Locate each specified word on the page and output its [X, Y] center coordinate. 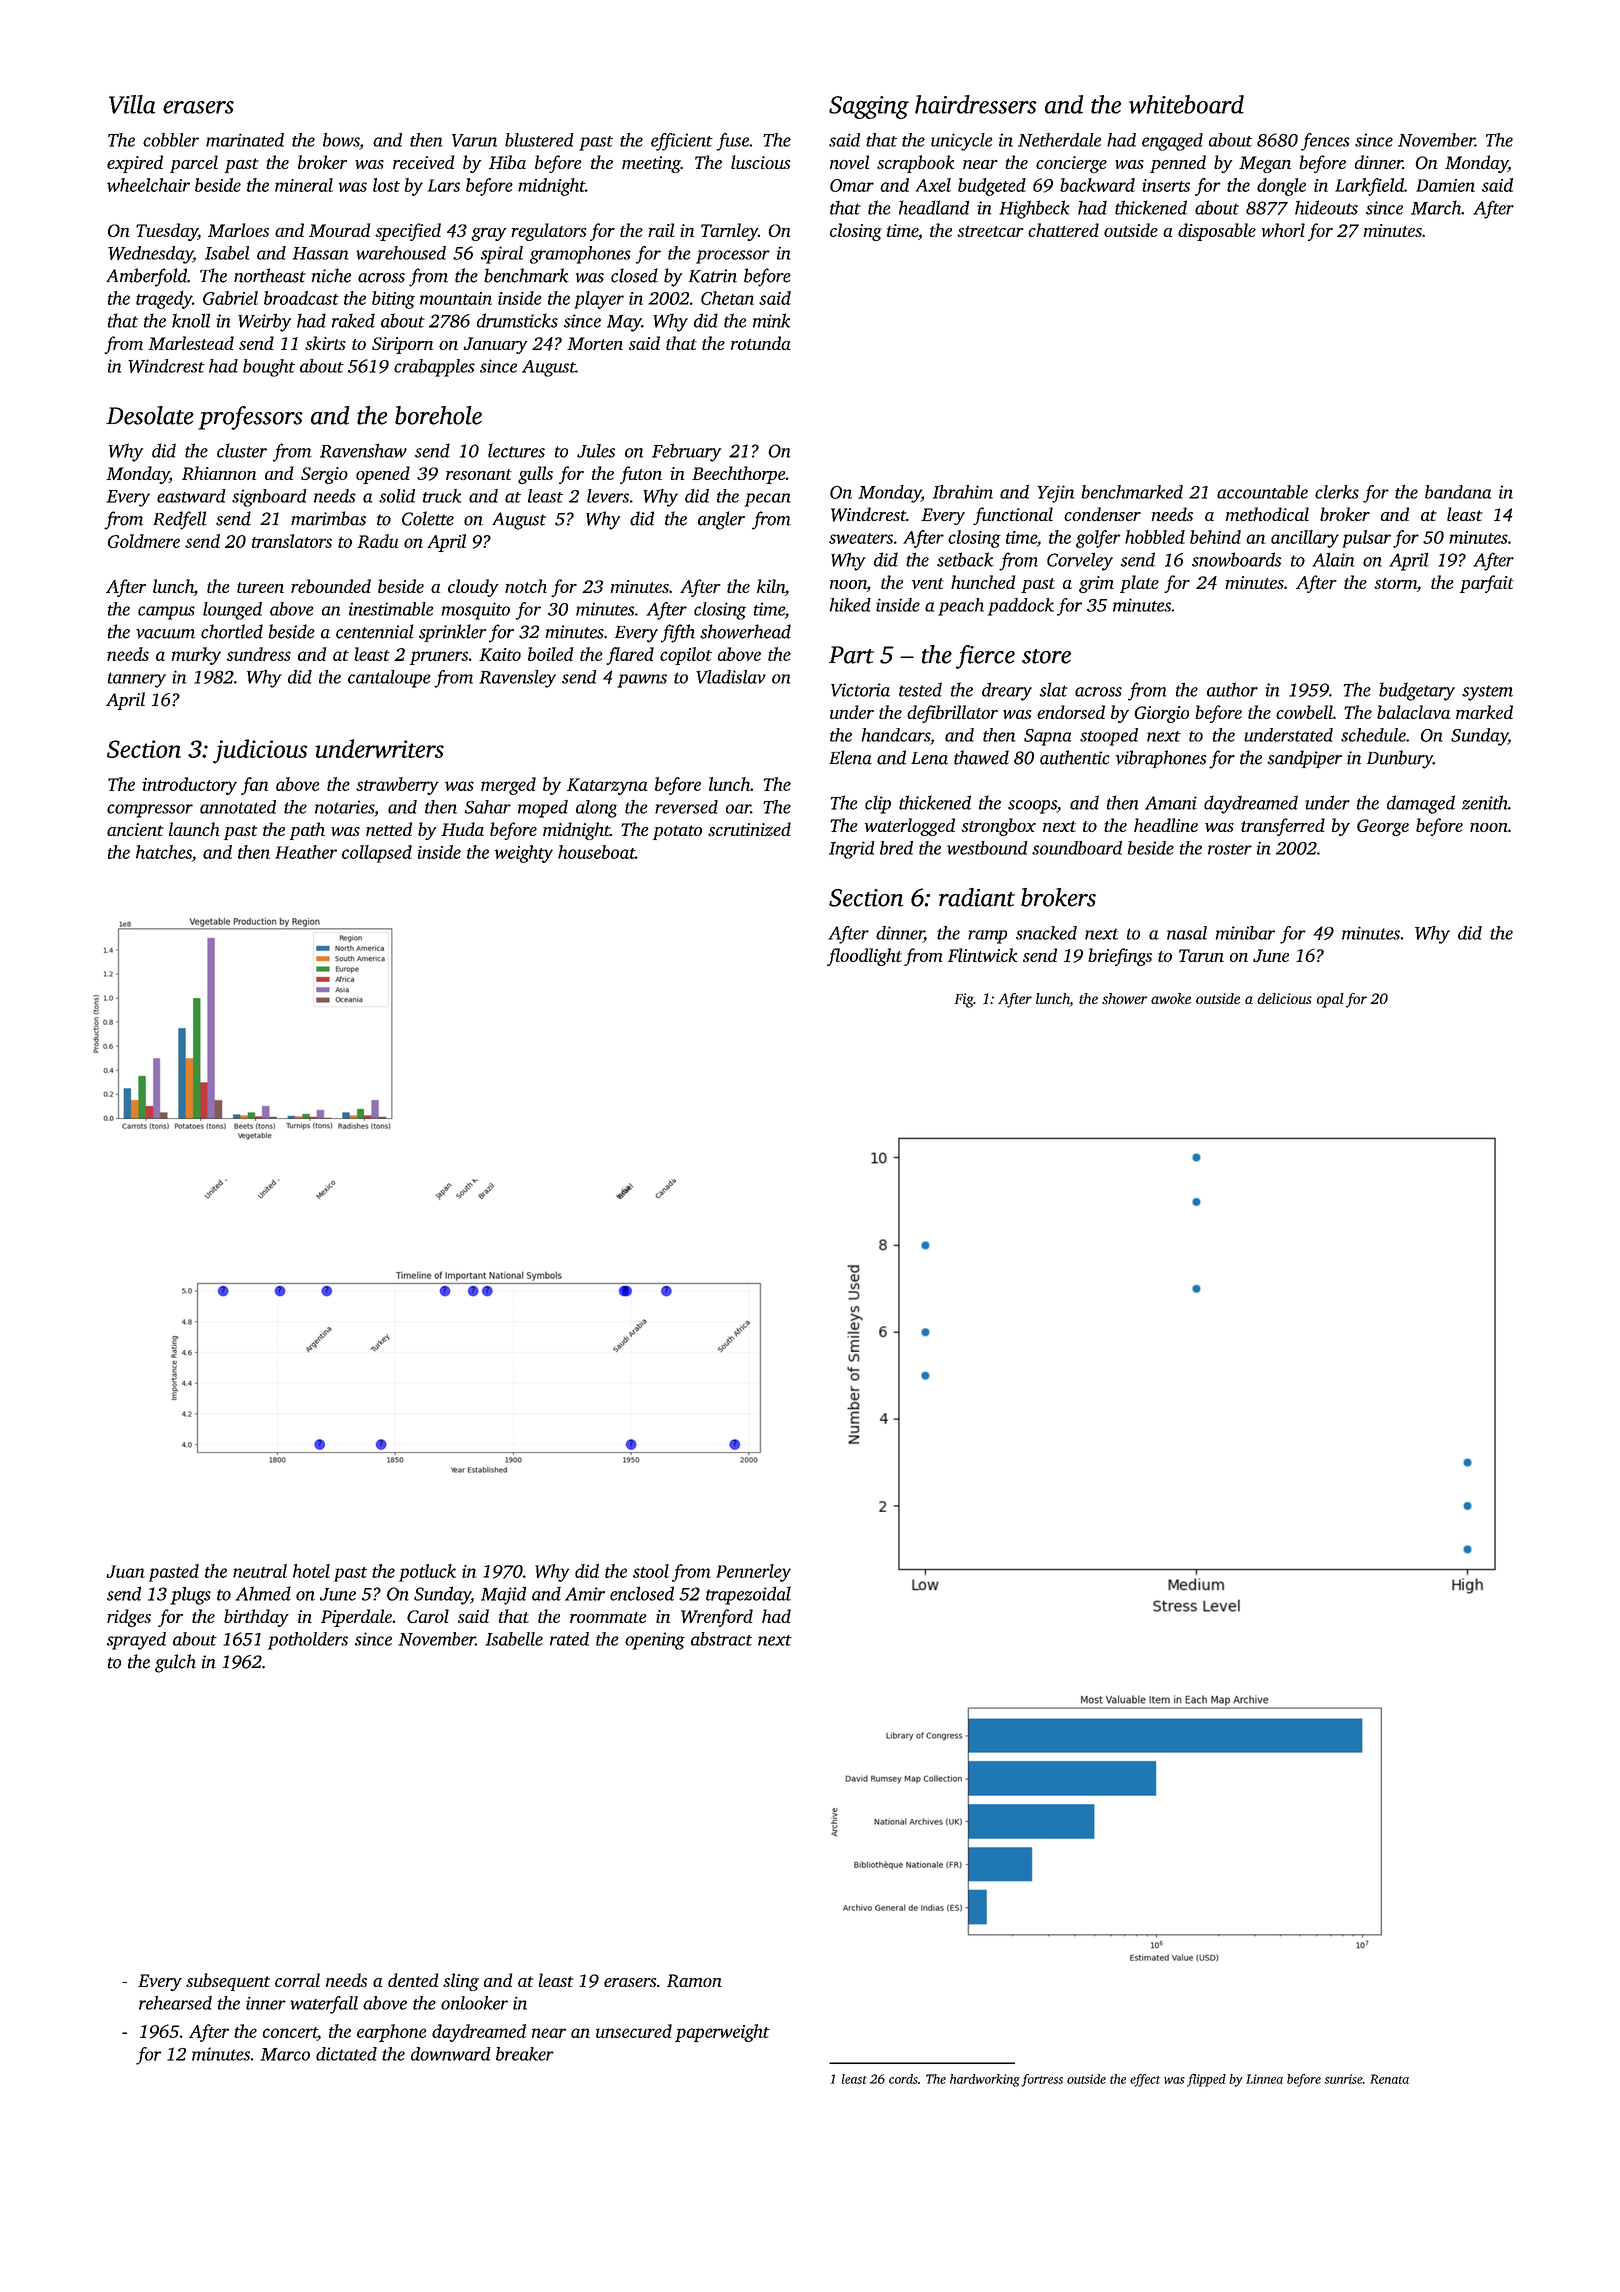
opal [1330, 1000]
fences [1325, 142]
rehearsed [175, 2003]
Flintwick [983, 955]
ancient [135, 829]
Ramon [694, 1981]
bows [341, 140]
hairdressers [976, 104]
